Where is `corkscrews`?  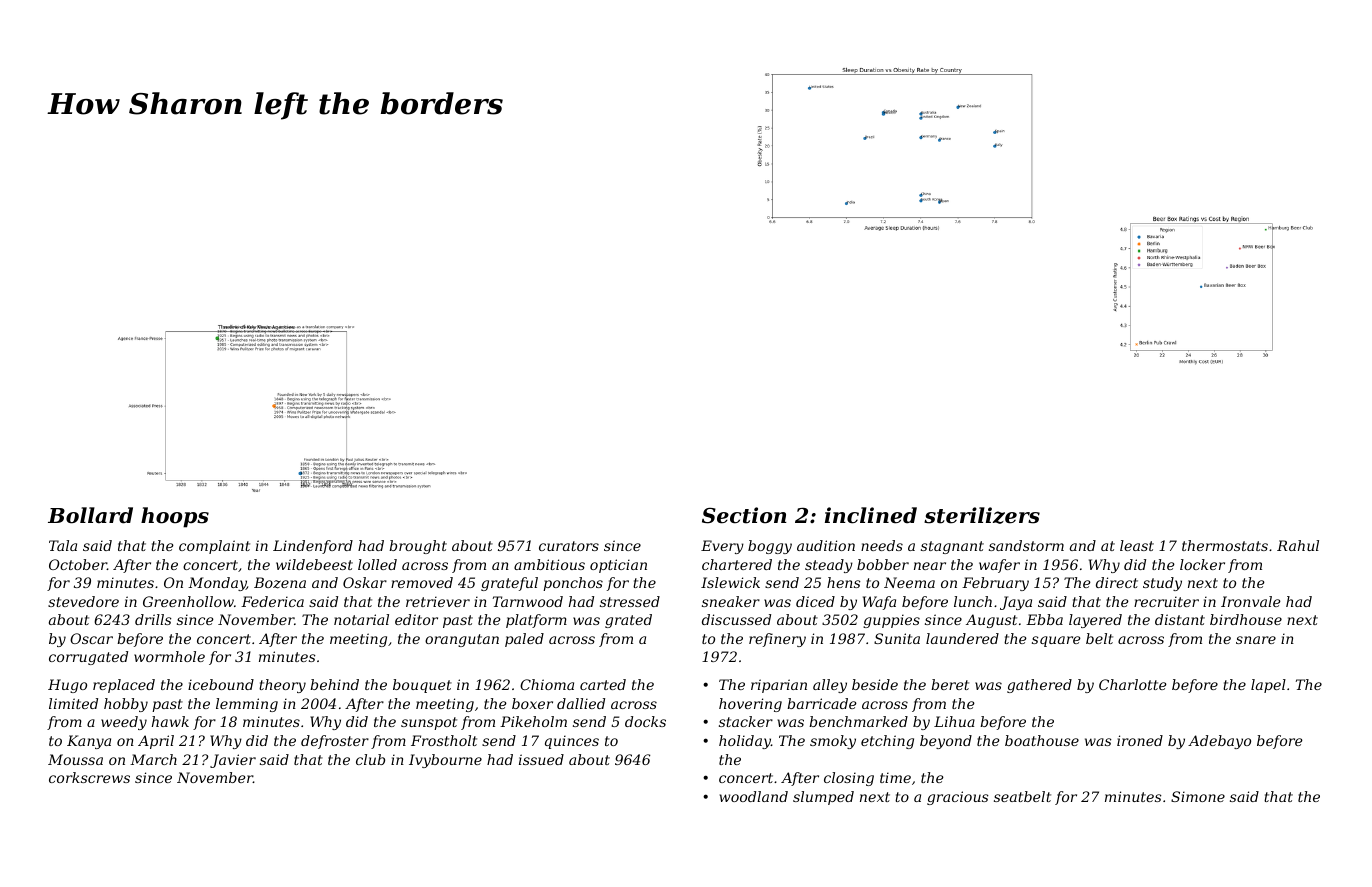 corkscrews is located at coordinates (89, 777).
